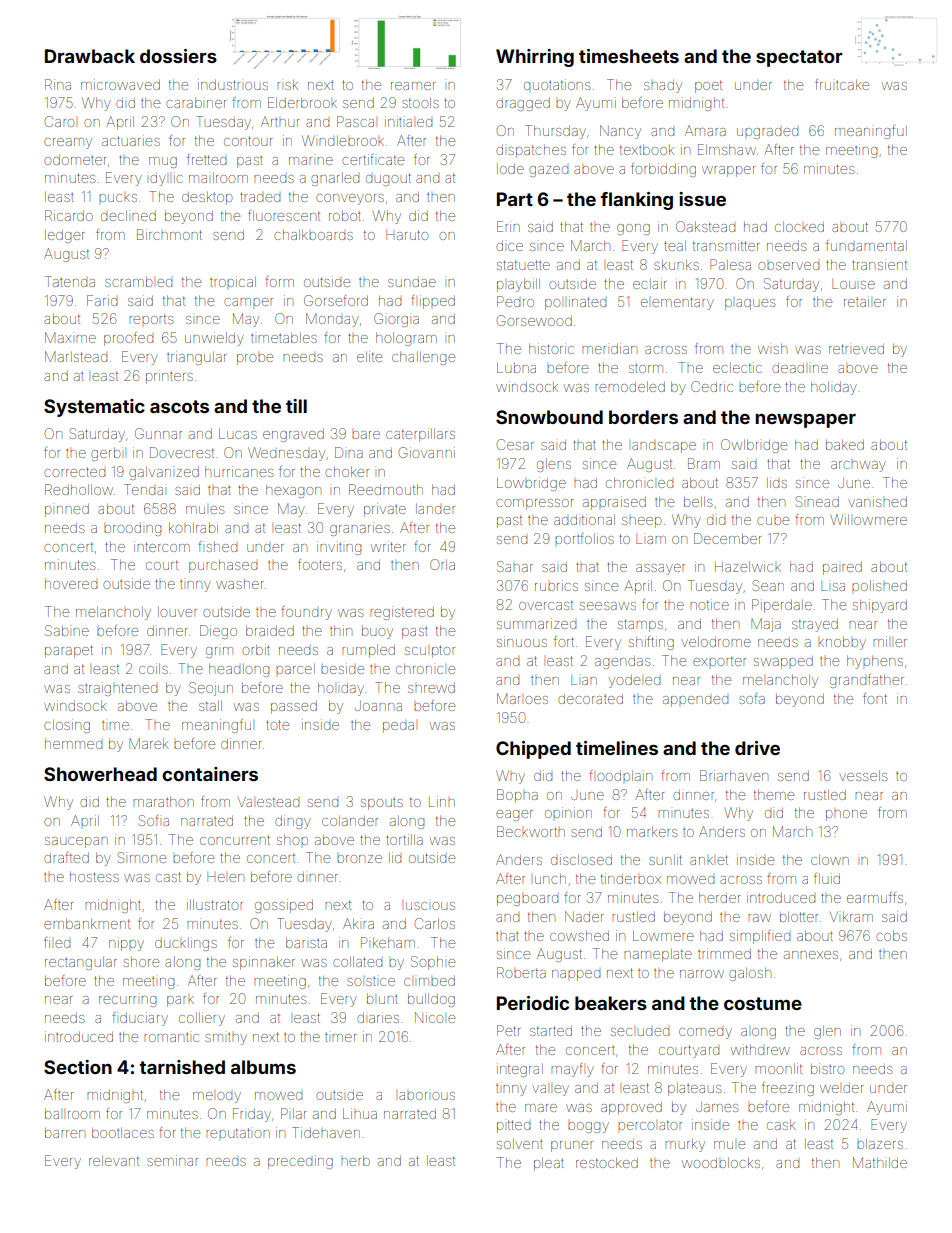 This screenshot has height=1233, width=952. What do you see at coordinates (534, 320) in the screenshot?
I see `Gorsewood` at bounding box center [534, 320].
